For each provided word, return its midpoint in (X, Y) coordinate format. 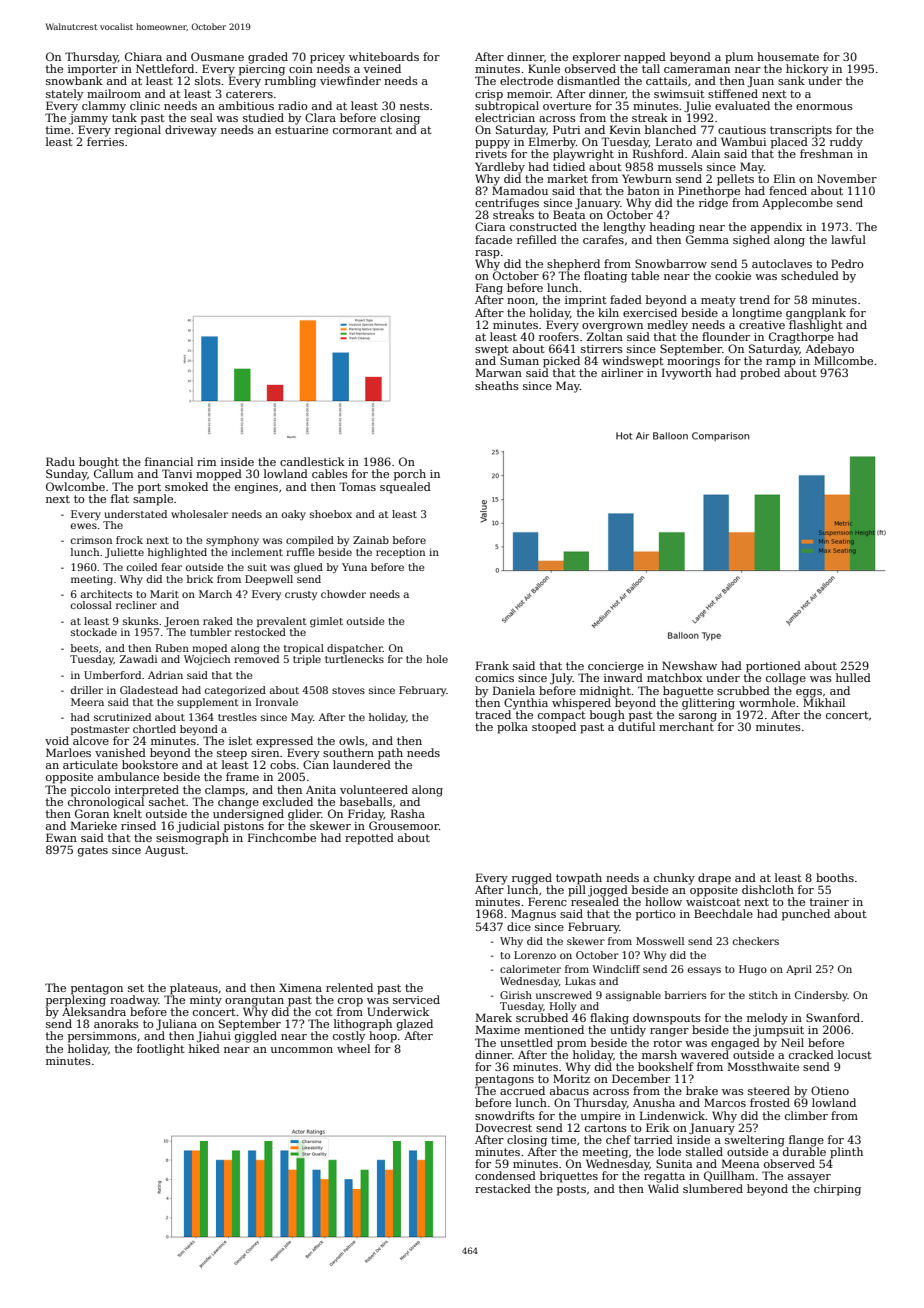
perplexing (76, 1001)
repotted (369, 839)
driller (87, 690)
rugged (532, 879)
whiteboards (384, 56)
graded (268, 58)
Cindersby (821, 996)
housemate (788, 56)
